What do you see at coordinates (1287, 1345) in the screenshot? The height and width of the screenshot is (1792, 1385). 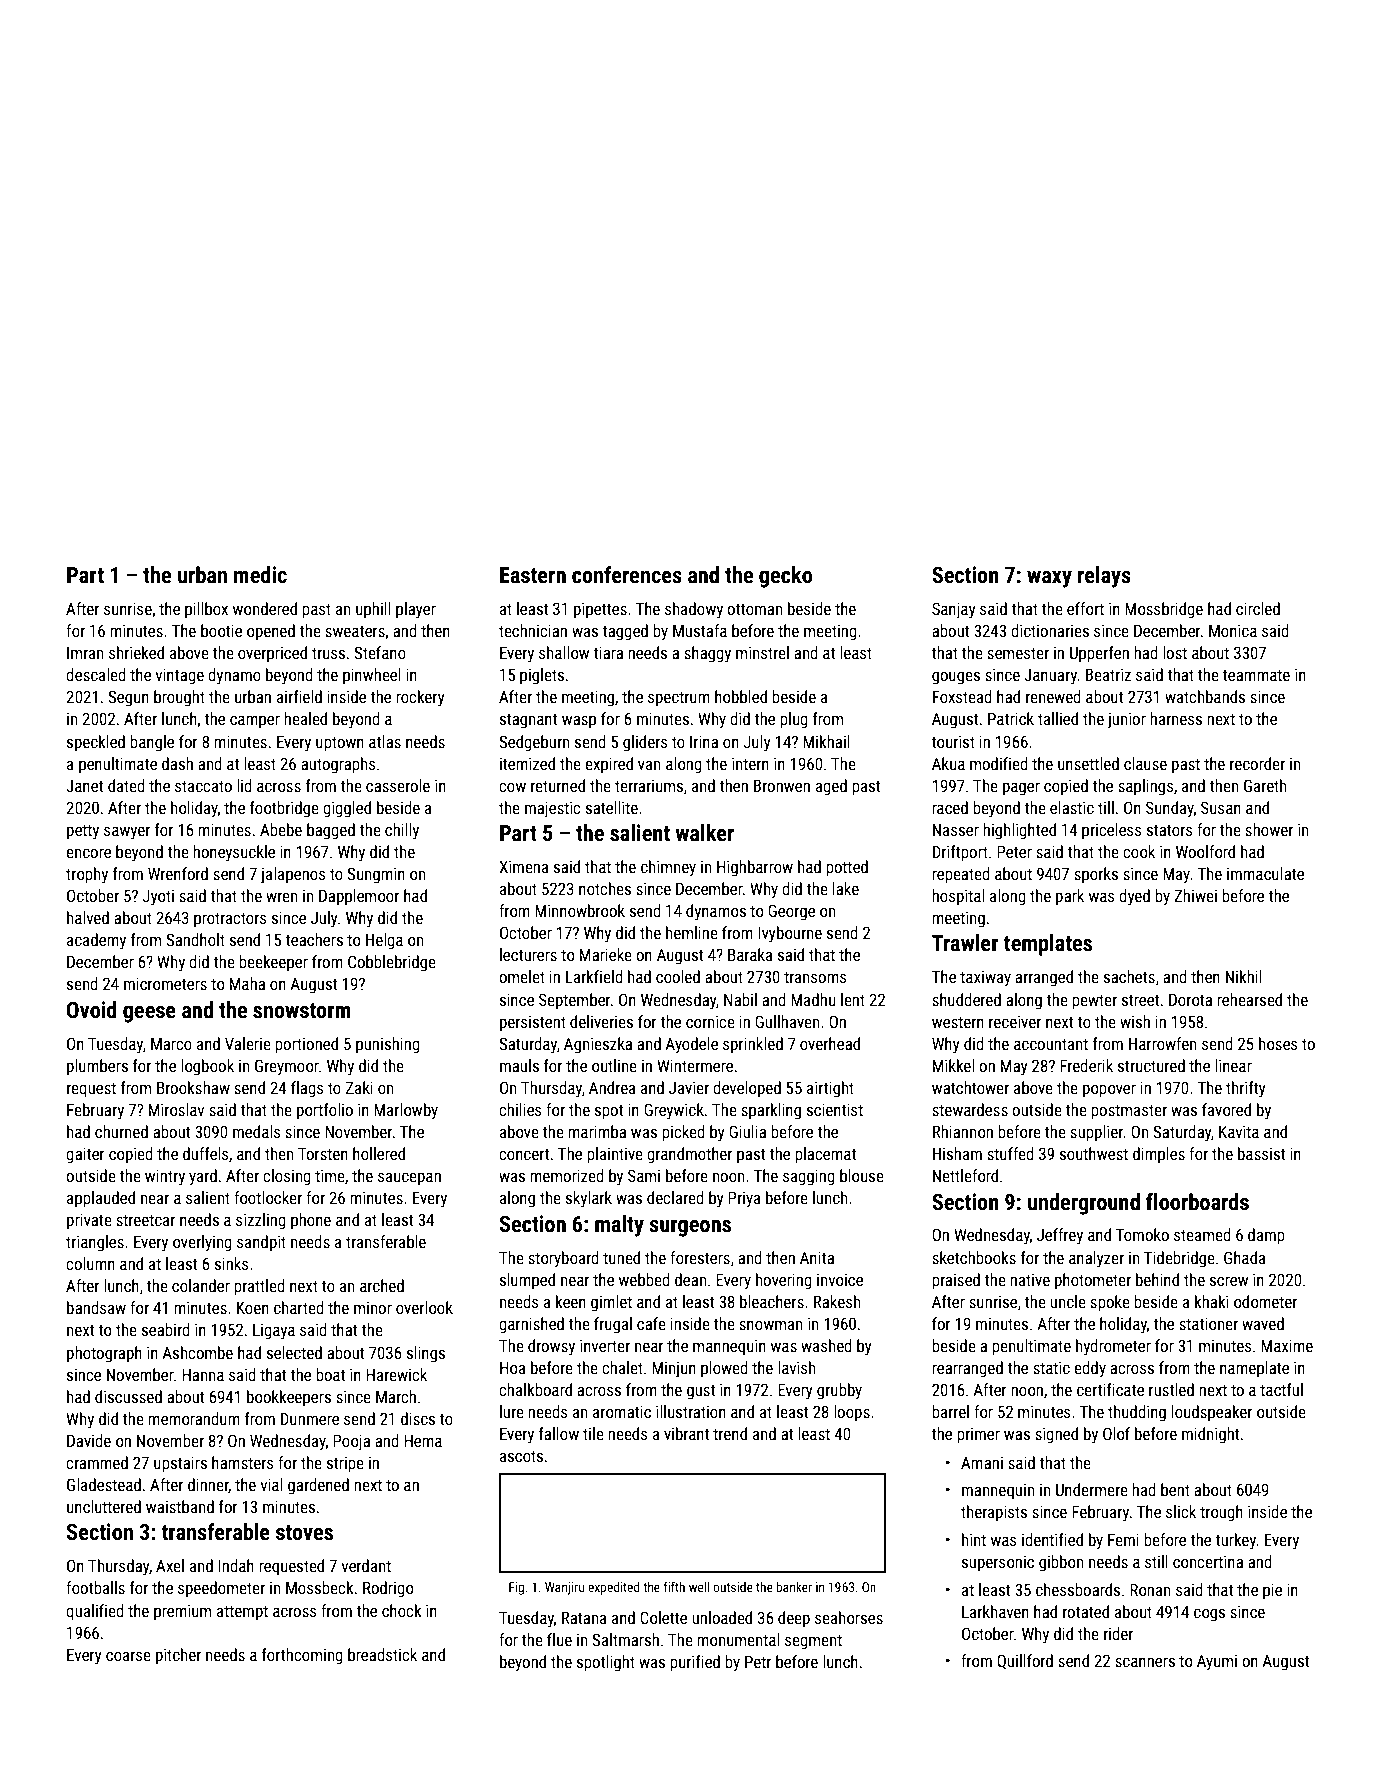 I see `Maxime` at bounding box center [1287, 1345].
